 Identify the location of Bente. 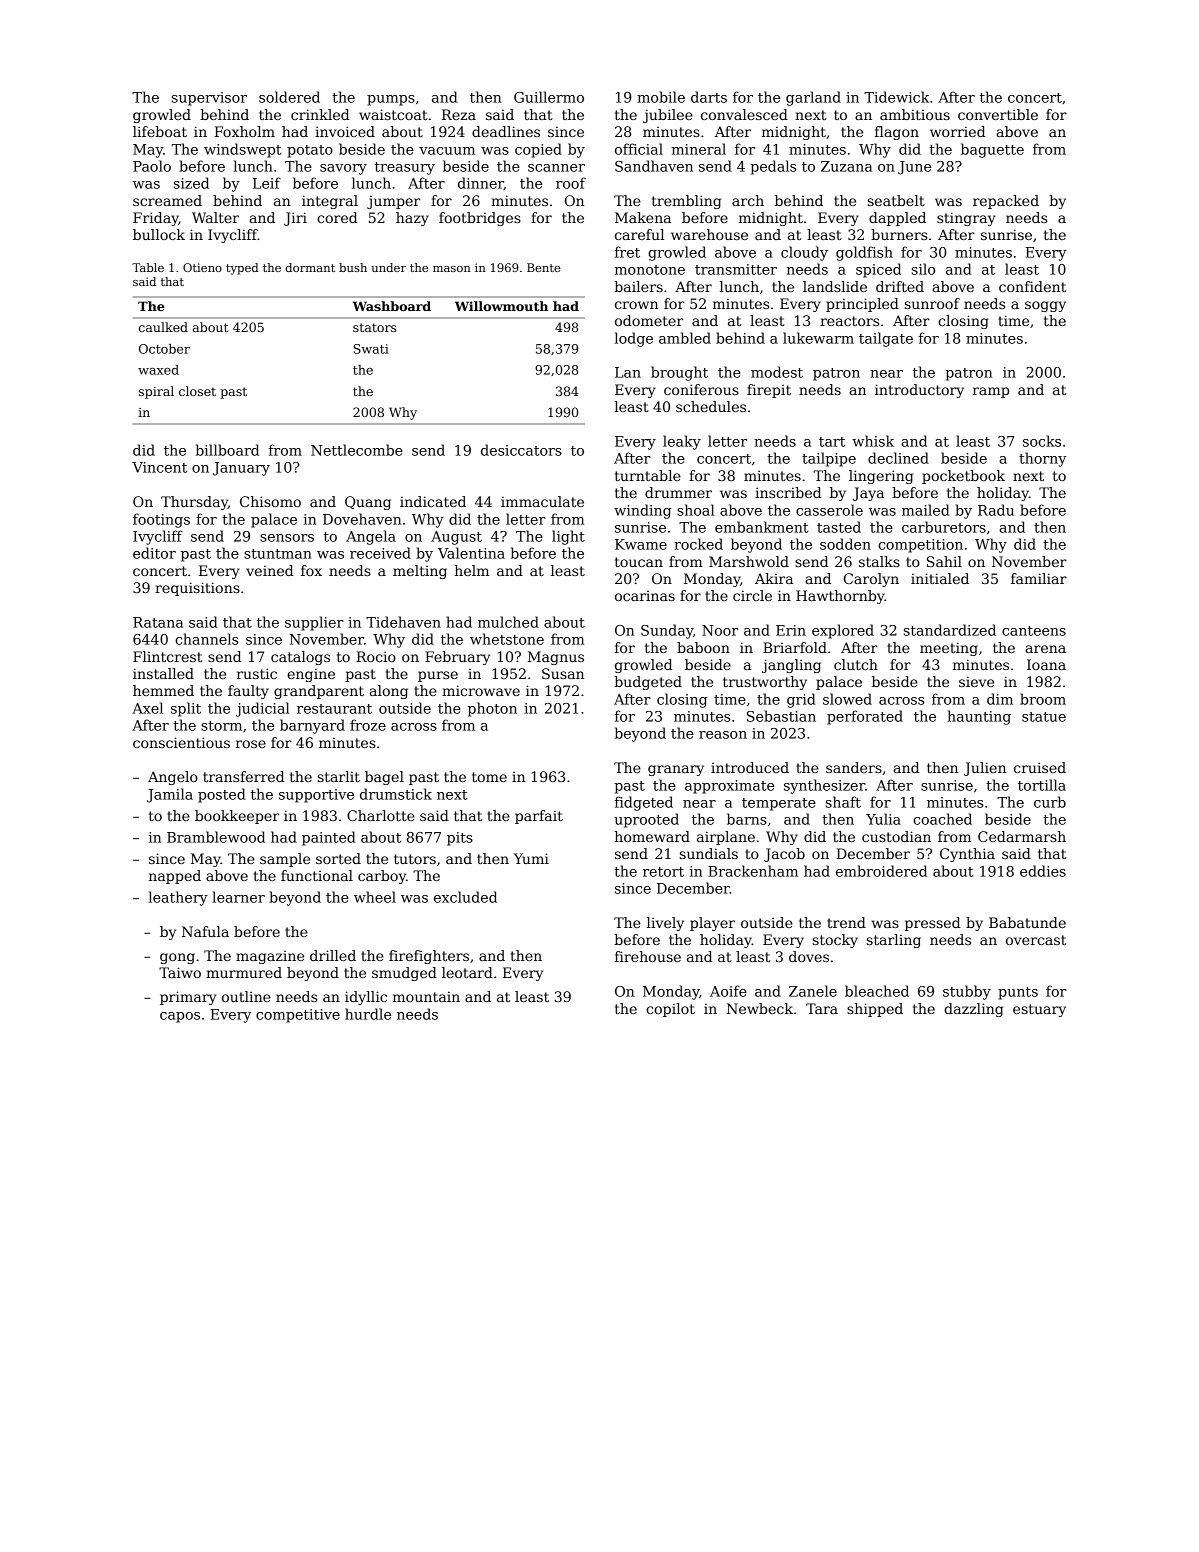
(544, 267).
